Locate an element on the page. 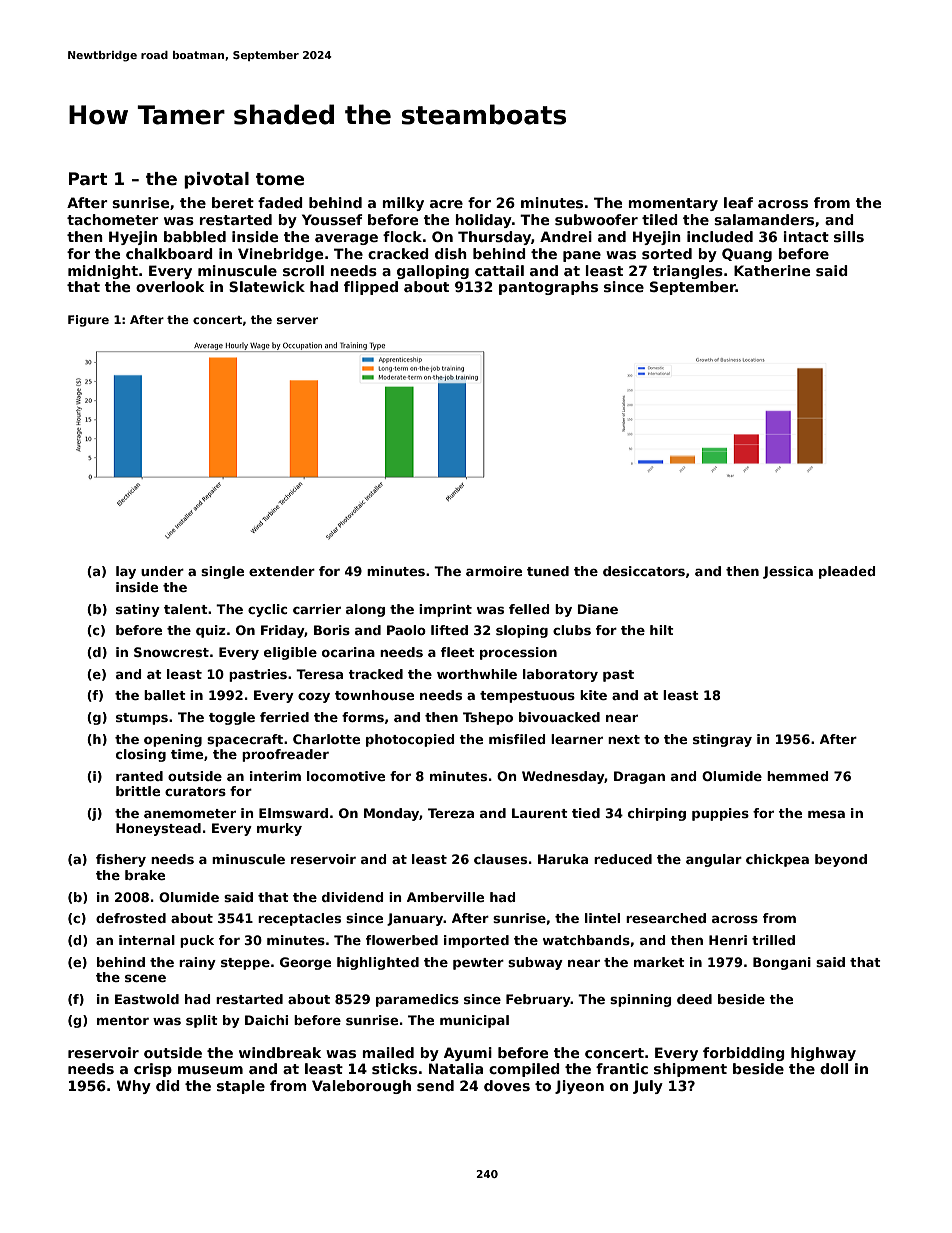 The image size is (952, 1233). researched is located at coordinates (666, 918).
